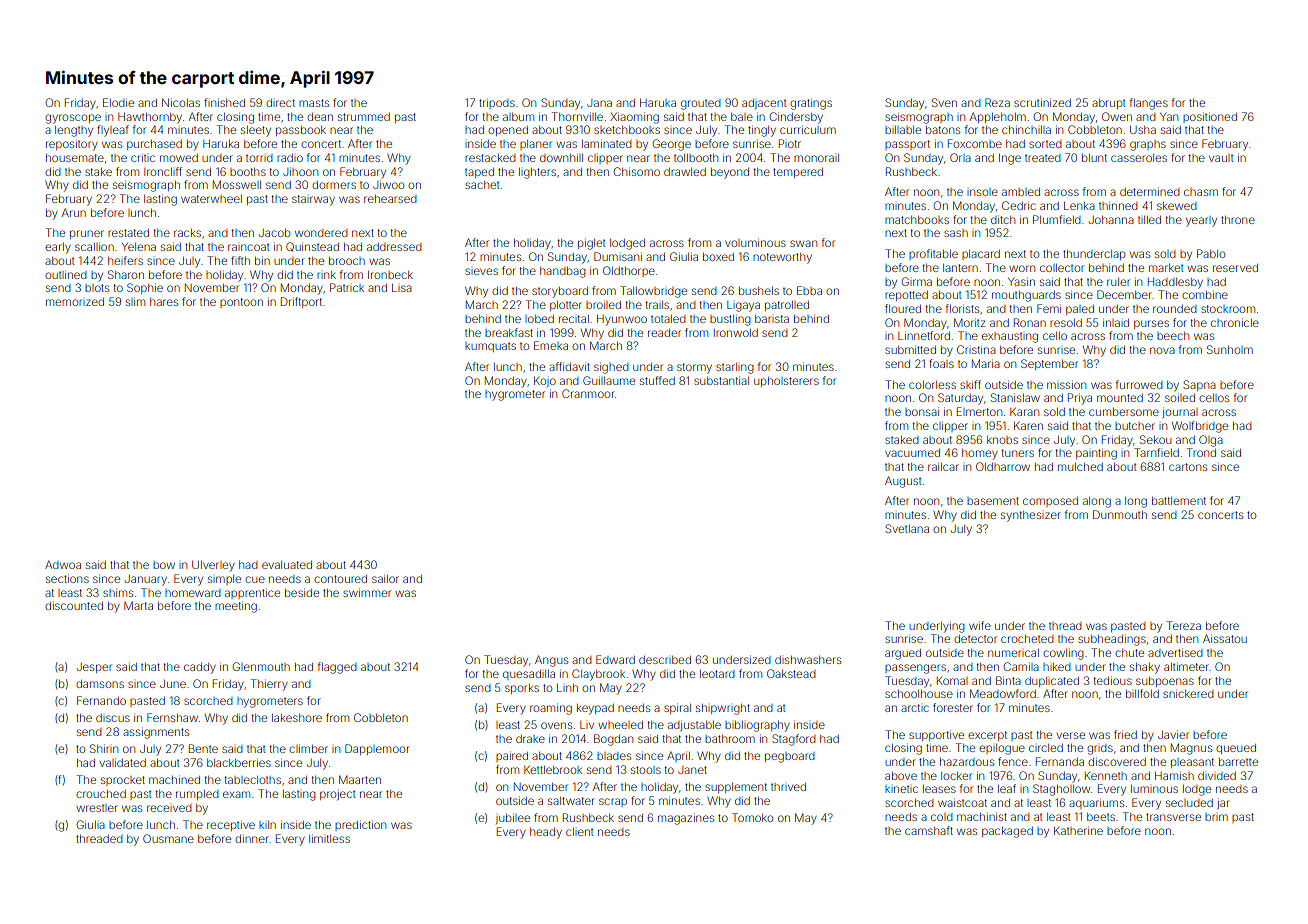  What do you see at coordinates (907, 528) in the screenshot?
I see `Svetlana` at bounding box center [907, 528].
